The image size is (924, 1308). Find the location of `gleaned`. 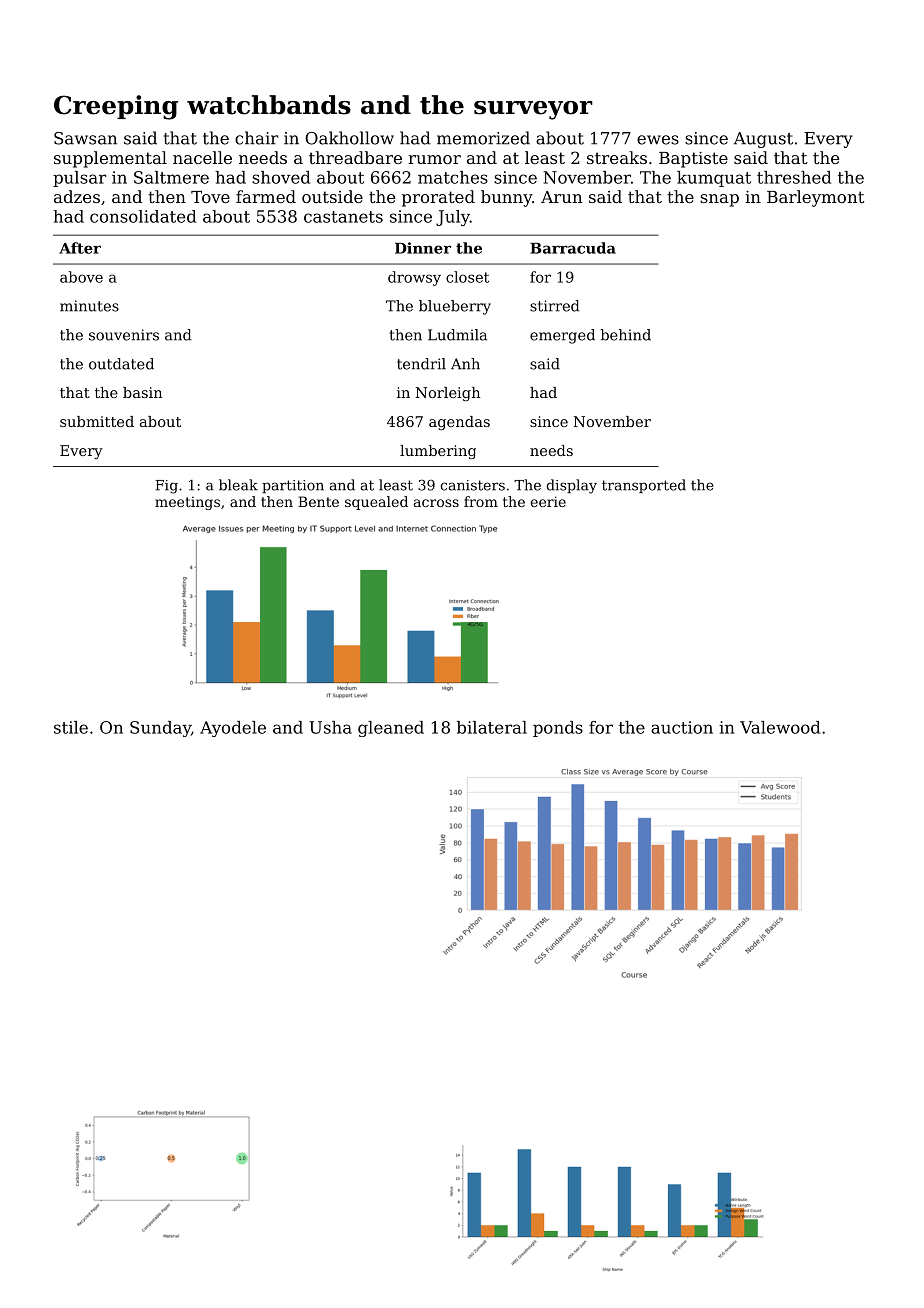

gleaned is located at coordinates (391, 729).
